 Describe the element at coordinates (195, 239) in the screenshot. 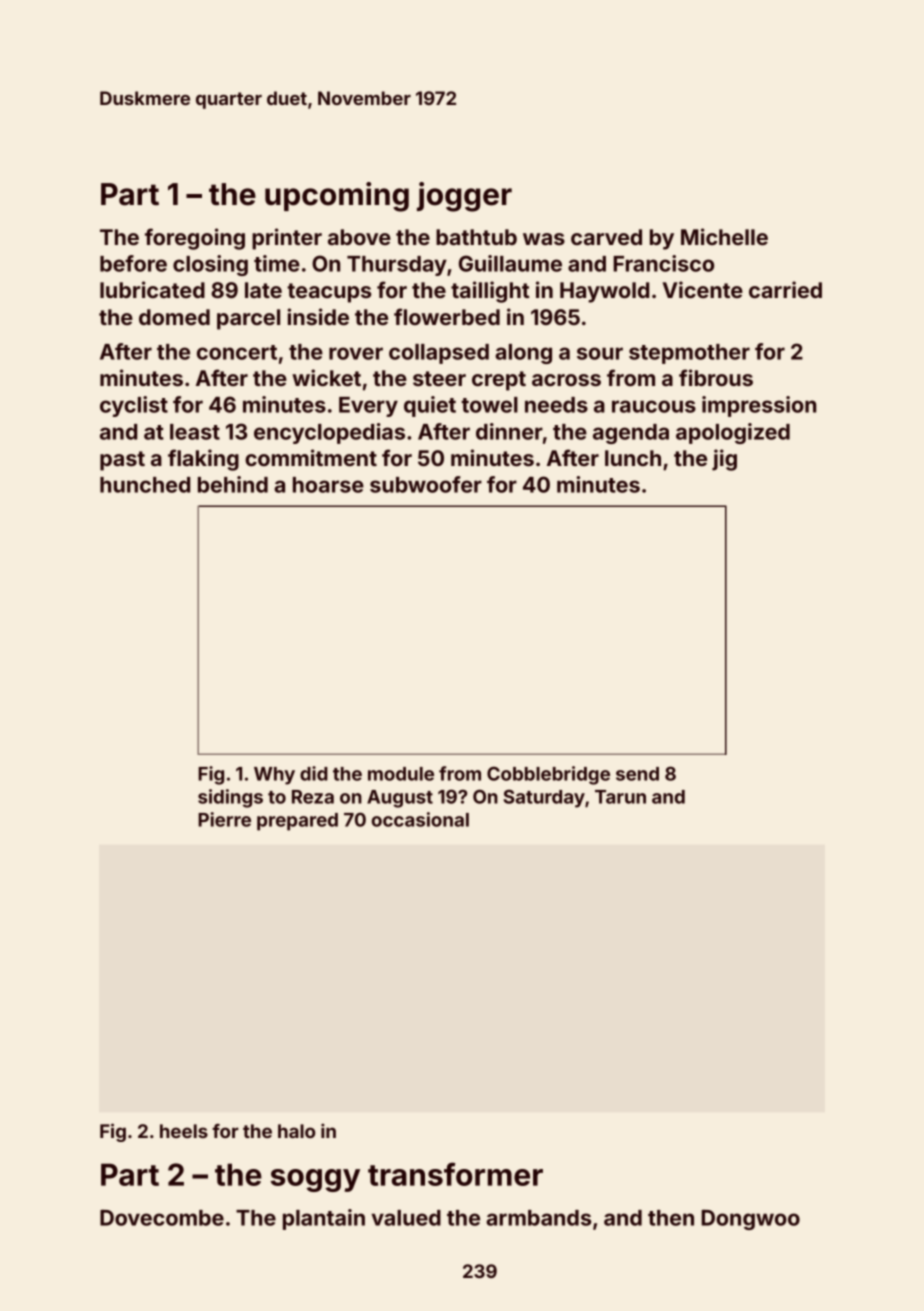

I see `foregoing` at that location.
